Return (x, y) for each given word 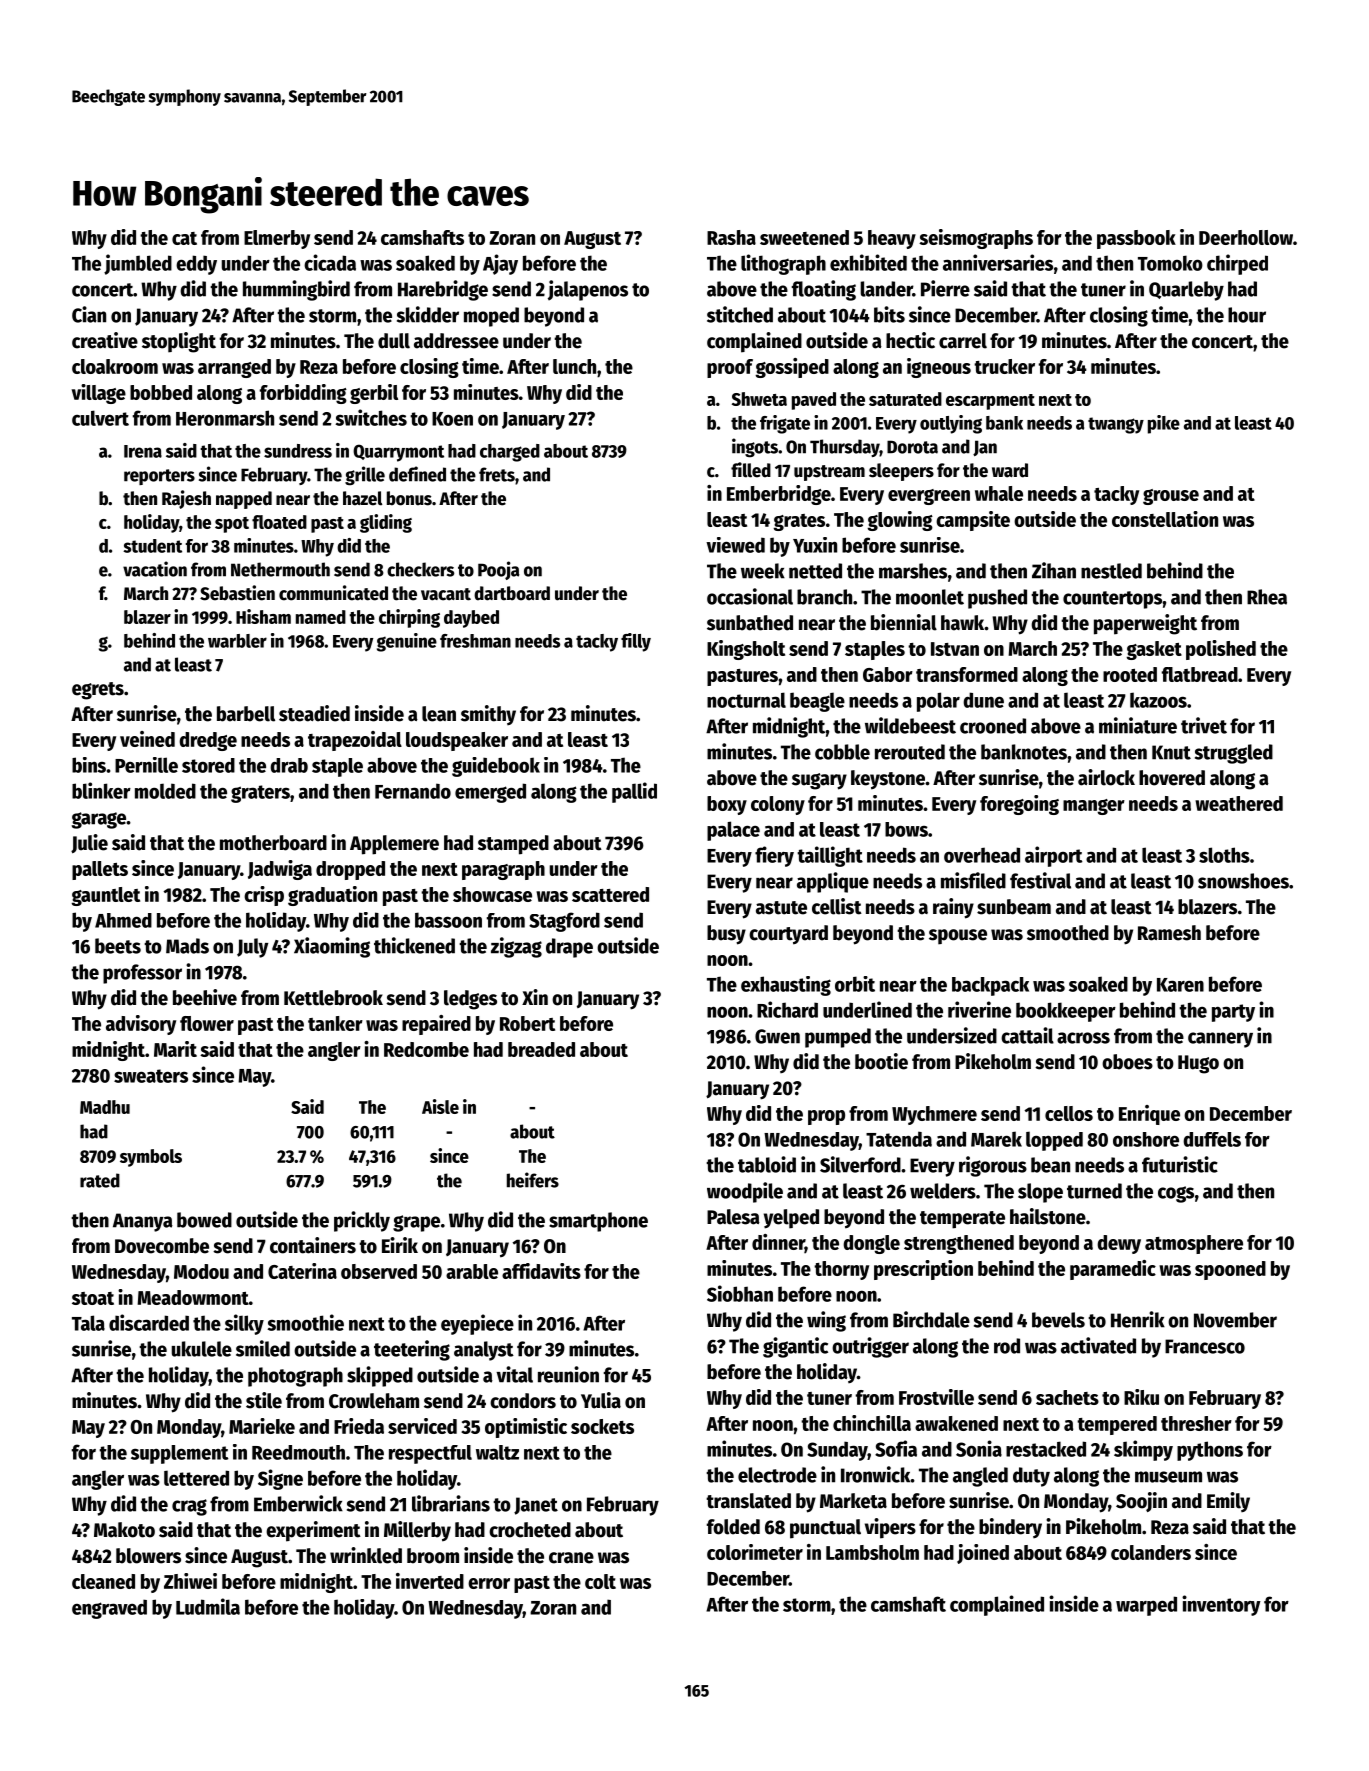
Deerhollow (1246, 237)
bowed (204, 1220)
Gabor (888, 674)
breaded (541, 1049)
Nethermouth (280, 569)
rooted (1130, 674)
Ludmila (208, 1606)
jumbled (138, 264)
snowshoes (1243, 881)
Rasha (731, 237)
